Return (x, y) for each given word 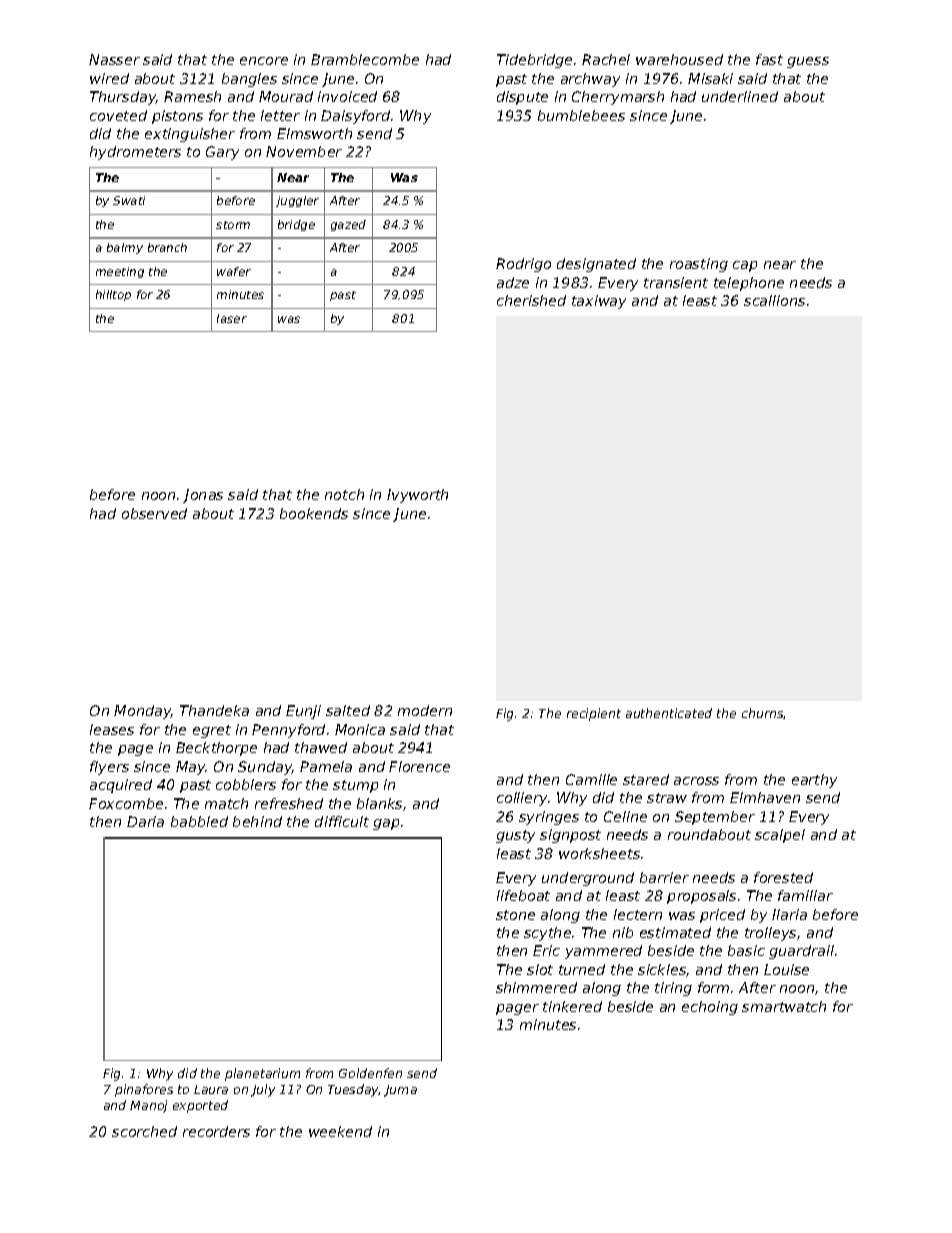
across (696, 781)
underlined (740, 96)
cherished (531, 300)
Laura (211, 1089)
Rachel (606, 59)
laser (232, 318)
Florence (419, 766)
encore (264, 61)
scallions (774, 300)
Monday (142, 712)
